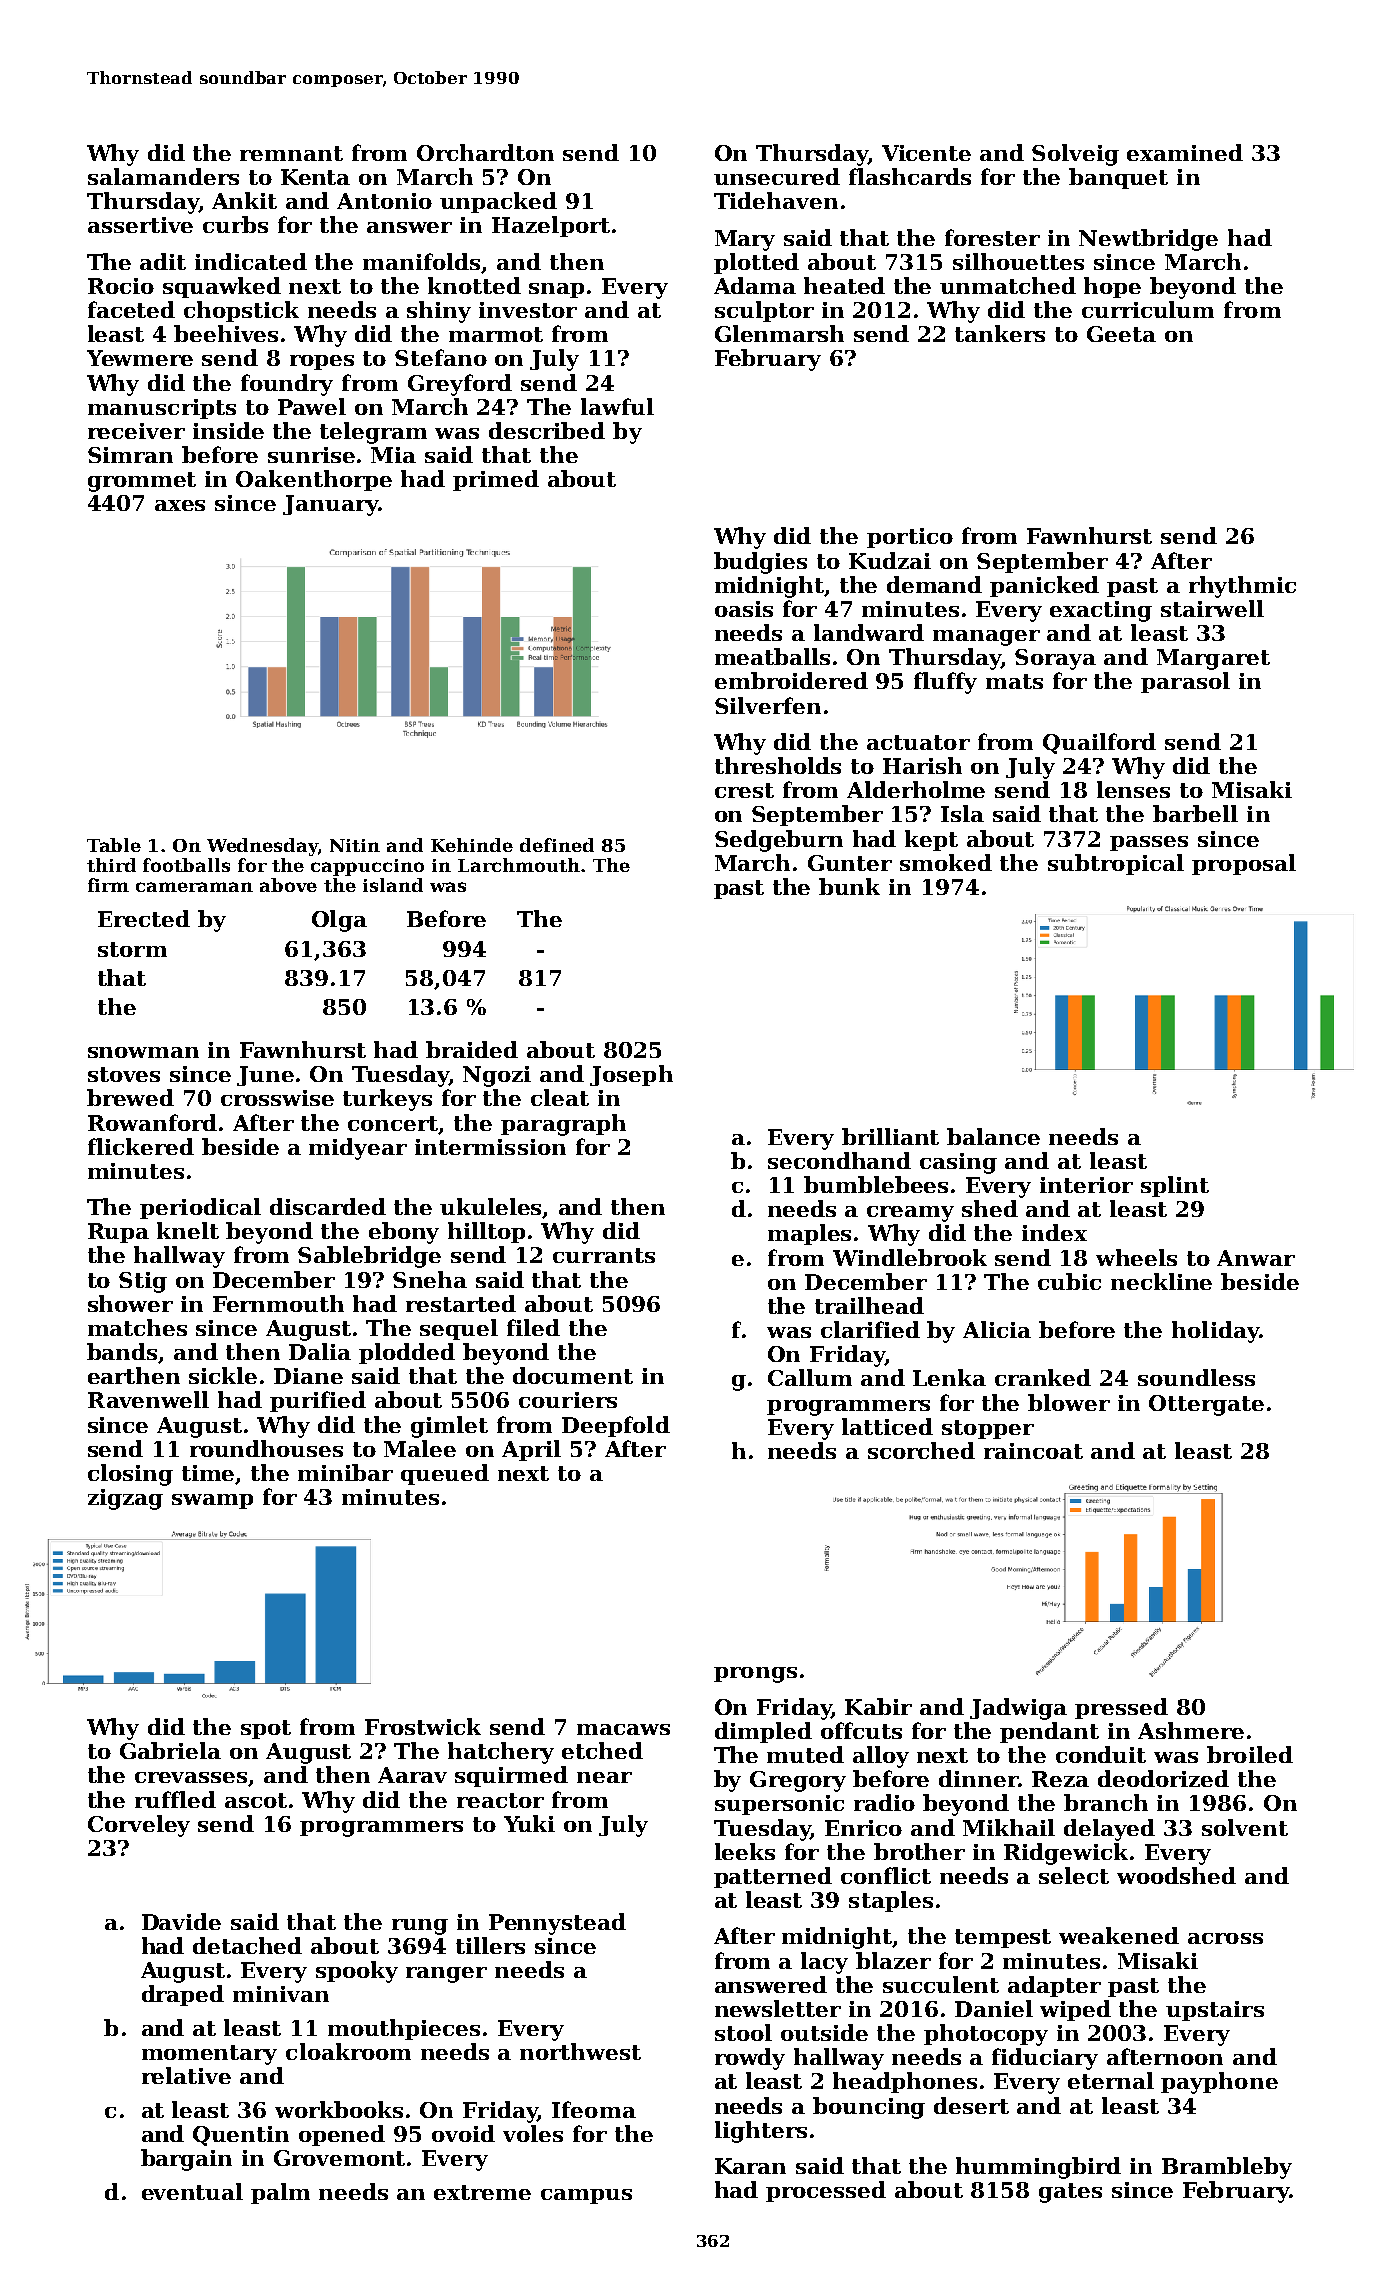 The width and height of the screenshot is (1391, 2290). What do you see at coordinates (1086, 1185) in the screenshot?
I see `interior` at bounding box center [1086, 1185].
